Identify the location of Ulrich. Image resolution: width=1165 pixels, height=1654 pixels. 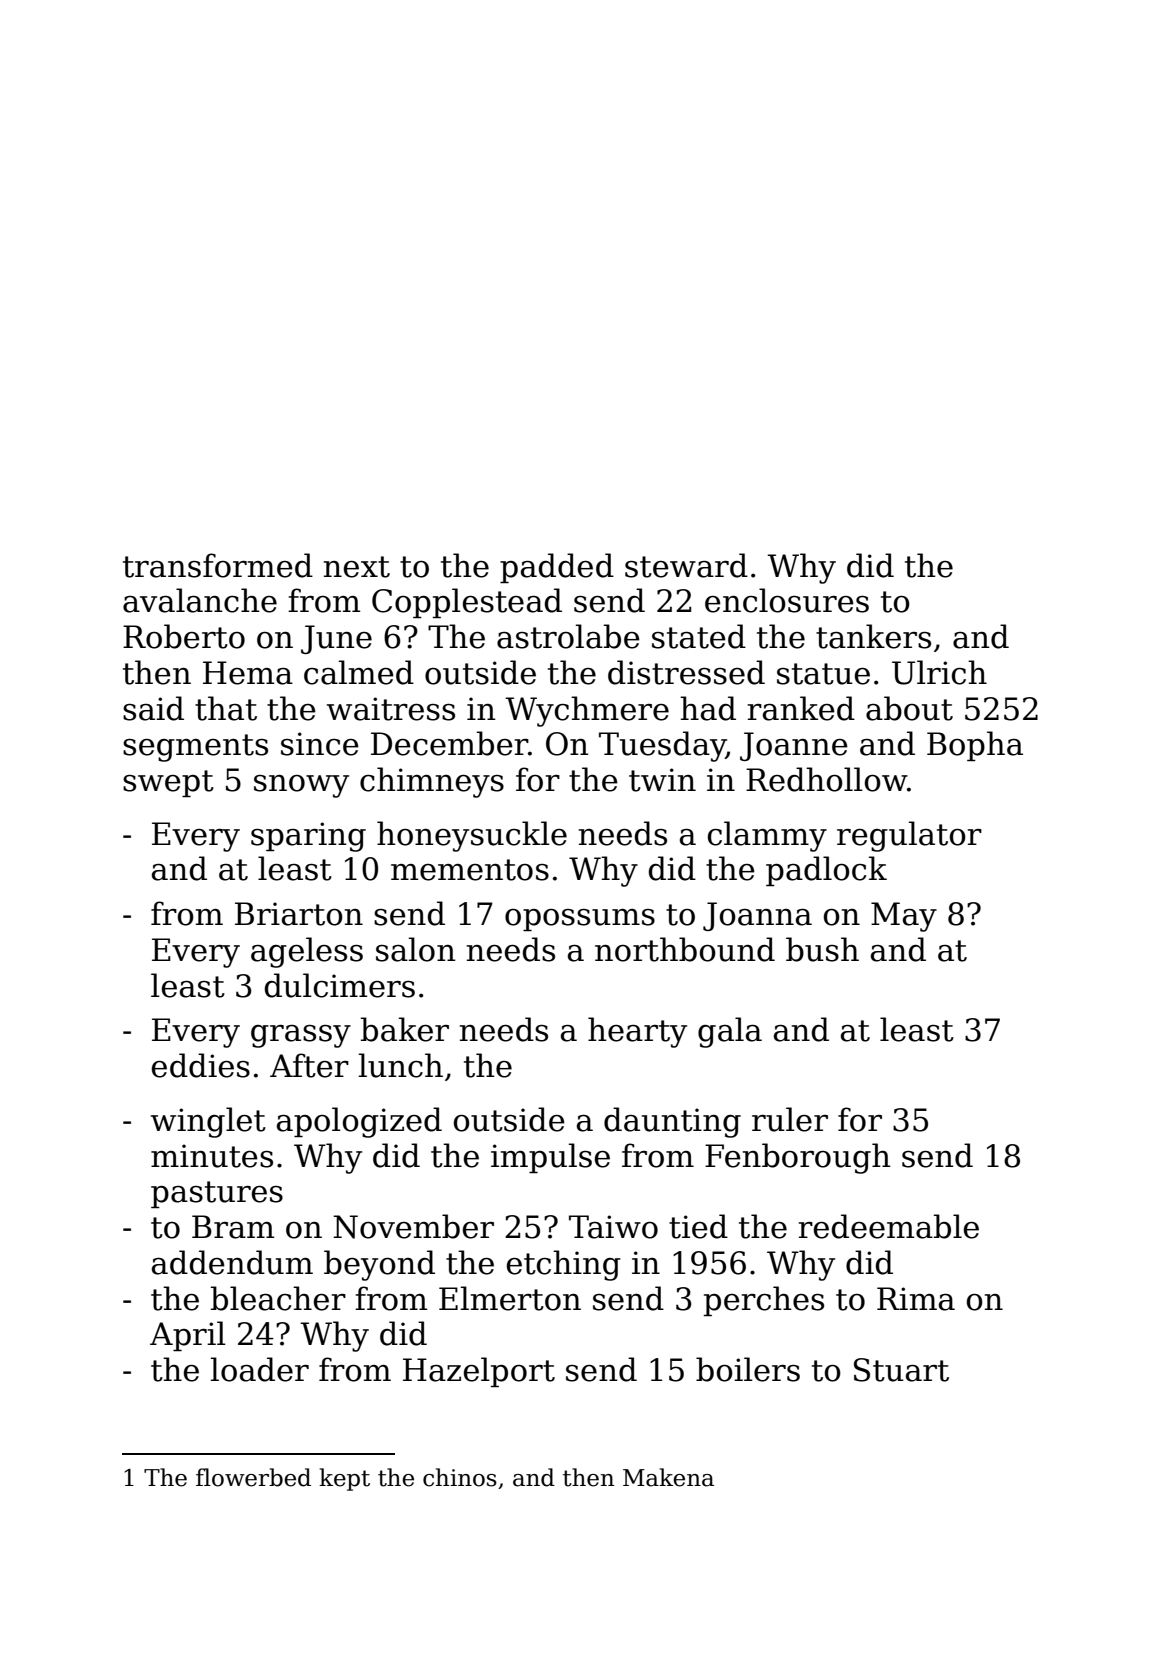
(939, 672).
